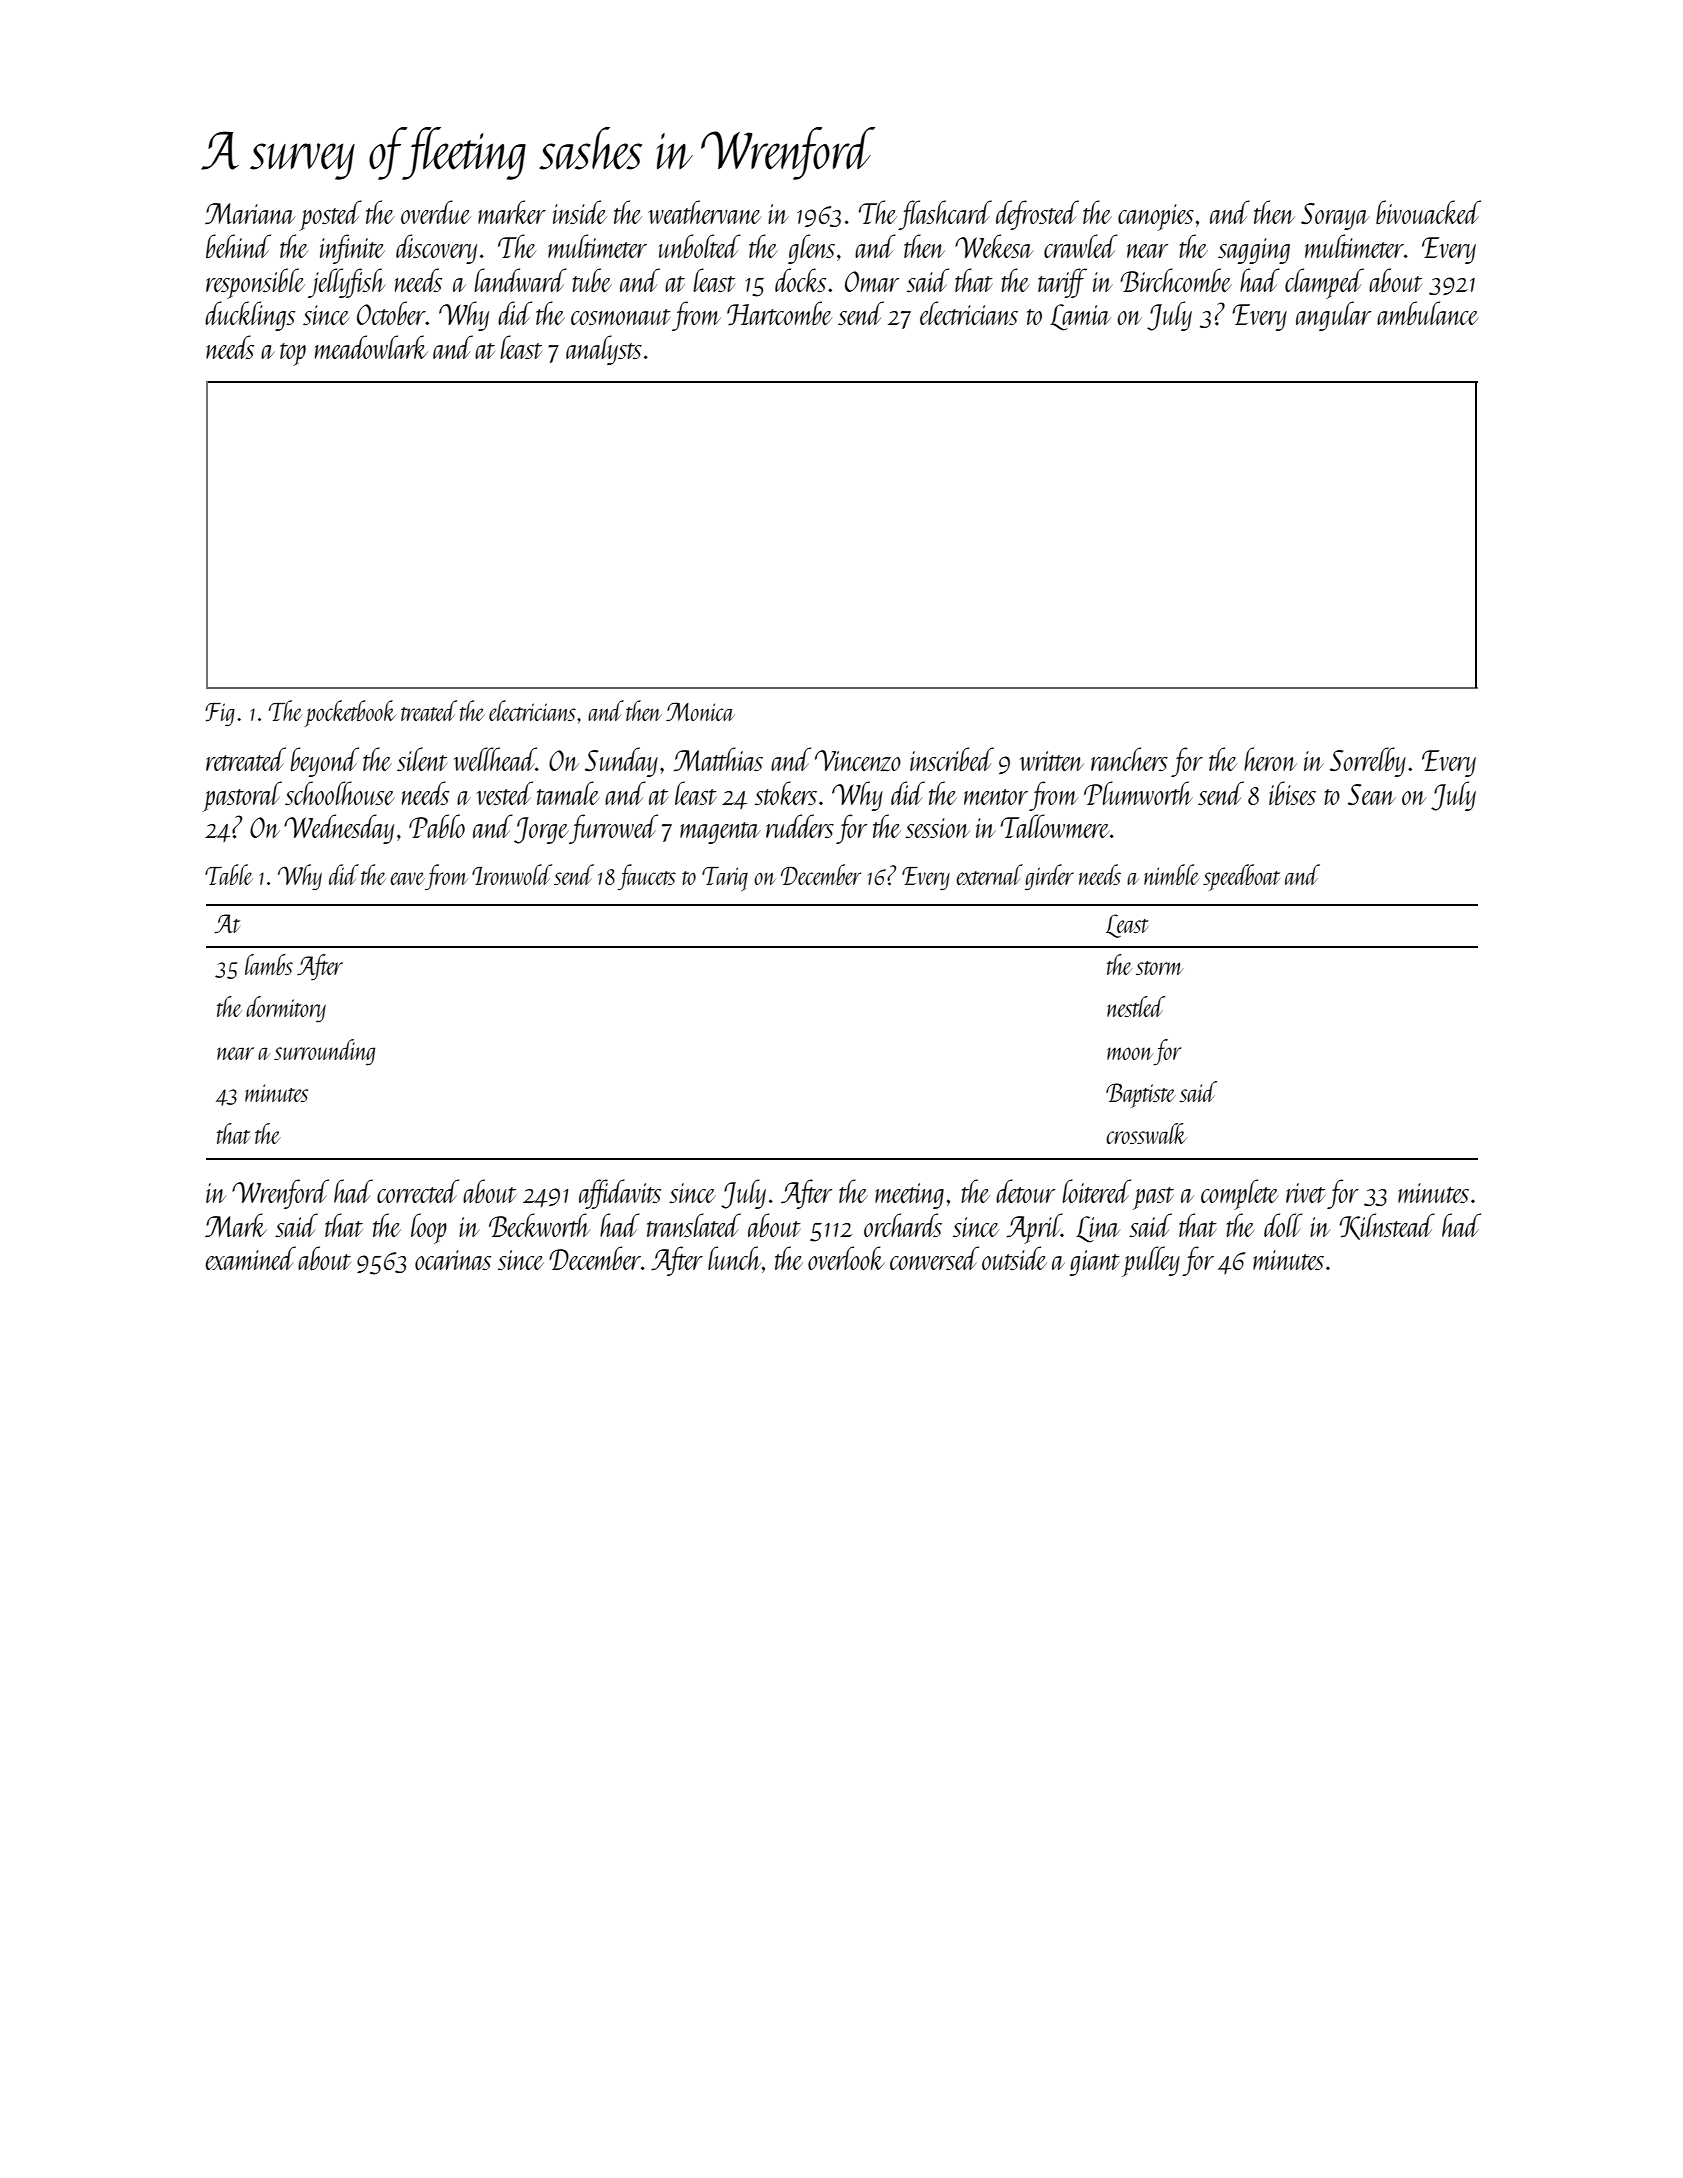 The width and height of the screenshot is (1683, 2178). What do you see at coordinates (220, 714) in the screenshot?
I see `Fig` at bounding box center [220, 714].
